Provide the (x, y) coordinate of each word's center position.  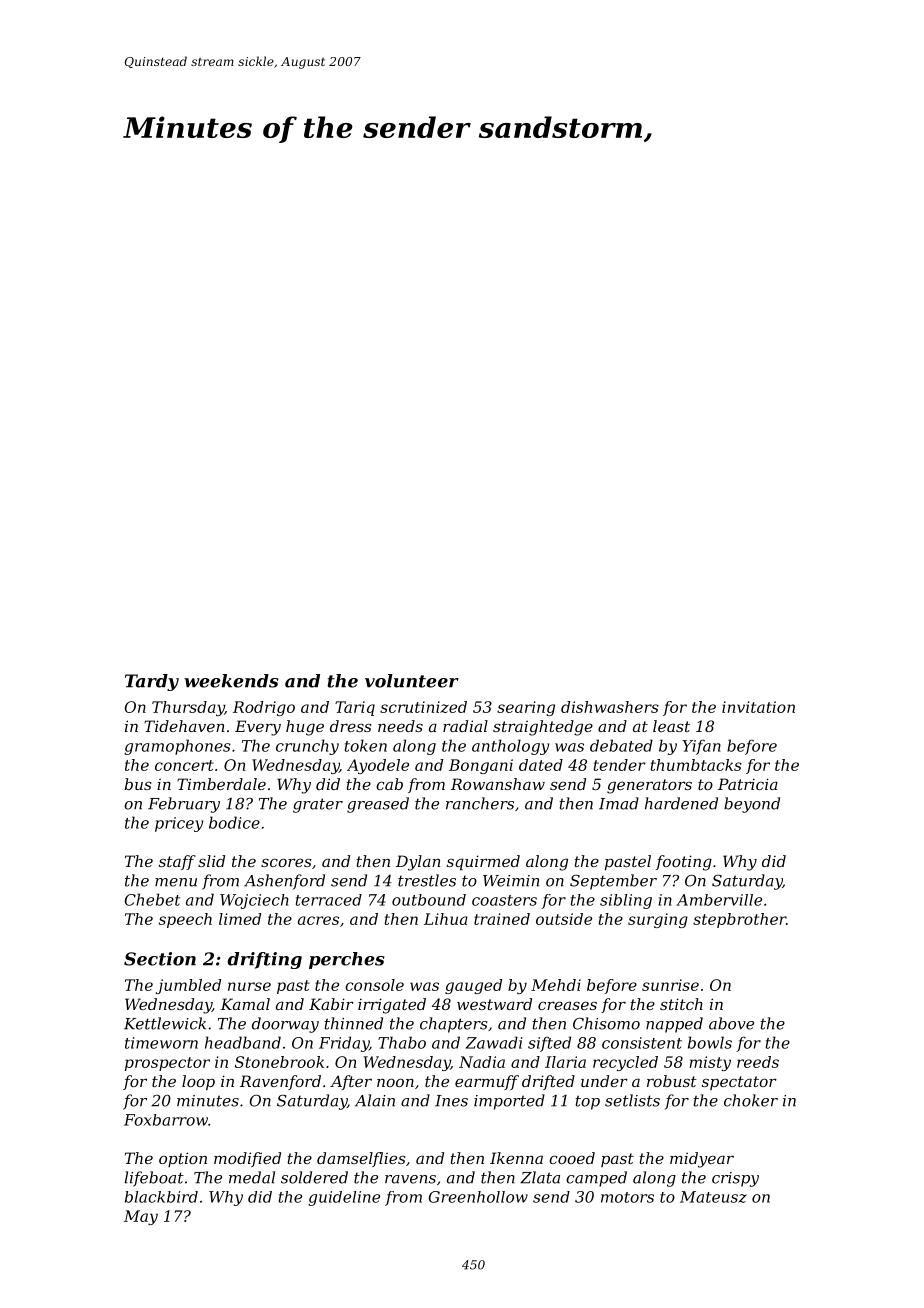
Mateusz (713, 1197)
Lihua (446, 919)
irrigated (392, 1006)
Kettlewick (165, 1023)
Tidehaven (184, 726)
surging (658, 920)
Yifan (701, 747)
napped (674, 1025)
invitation (758, 707)
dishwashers (610, 707)
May (141, 1217)
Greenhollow (478, 1197)
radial (465, 726)
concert (184, 765)
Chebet (153, 899)
